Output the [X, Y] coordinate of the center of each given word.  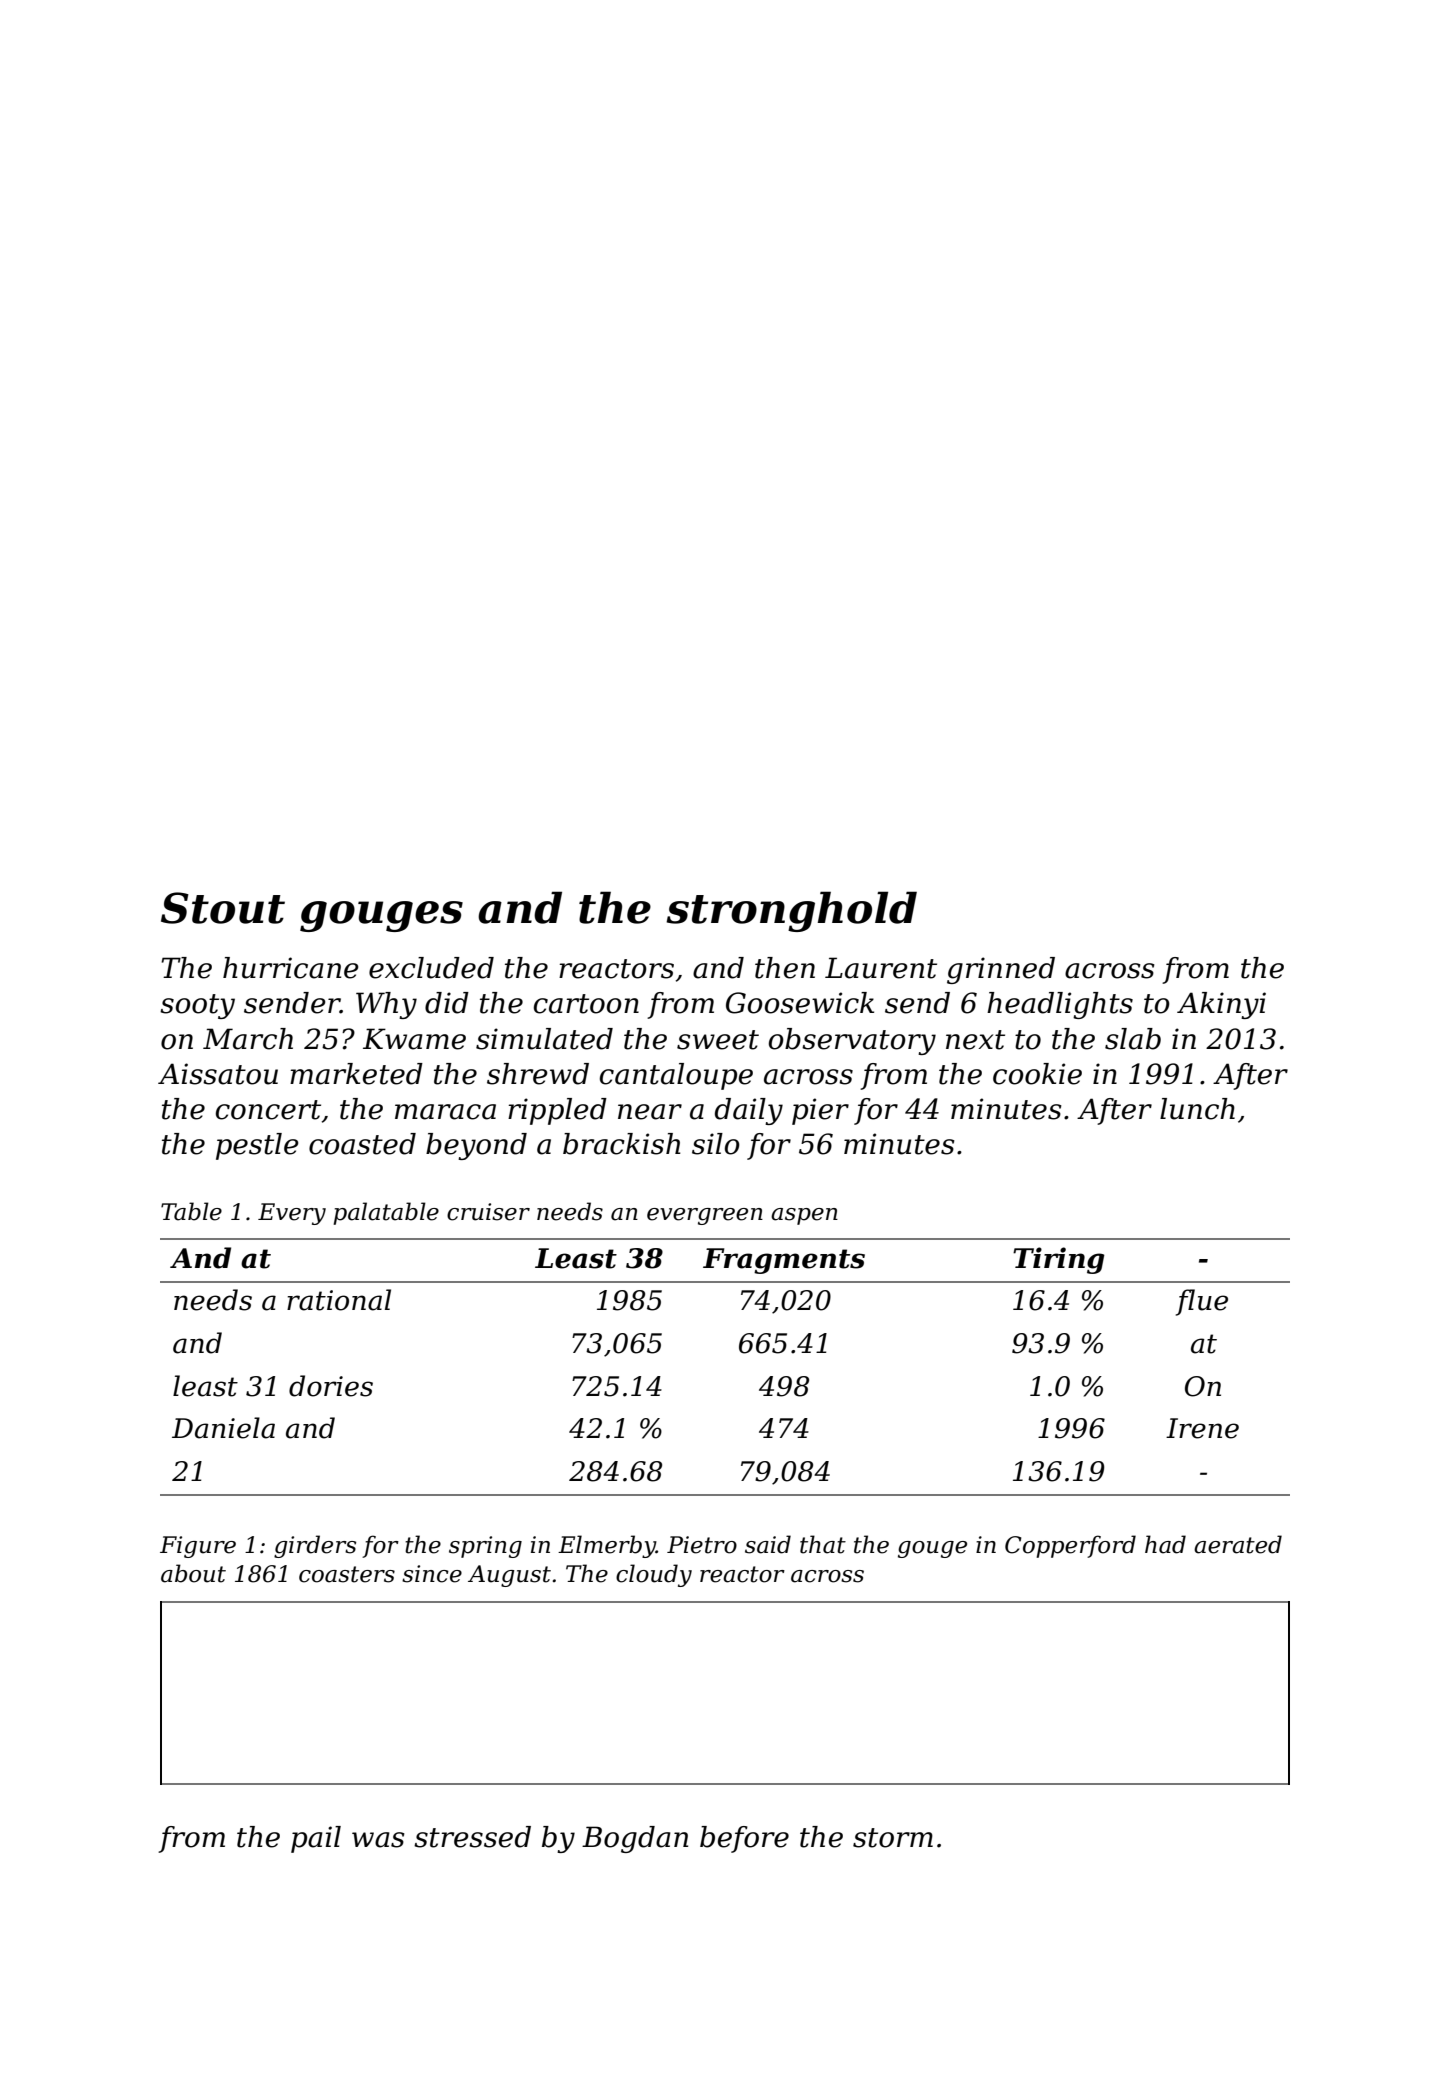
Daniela [223, 1428]
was [378, 1840]
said [768, 1544]
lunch [1197, 1109]
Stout [223, 908]
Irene [1202, 1428]
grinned [1001, 970]
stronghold [791, 911]
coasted [362, 1144]
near [650, 1112]
